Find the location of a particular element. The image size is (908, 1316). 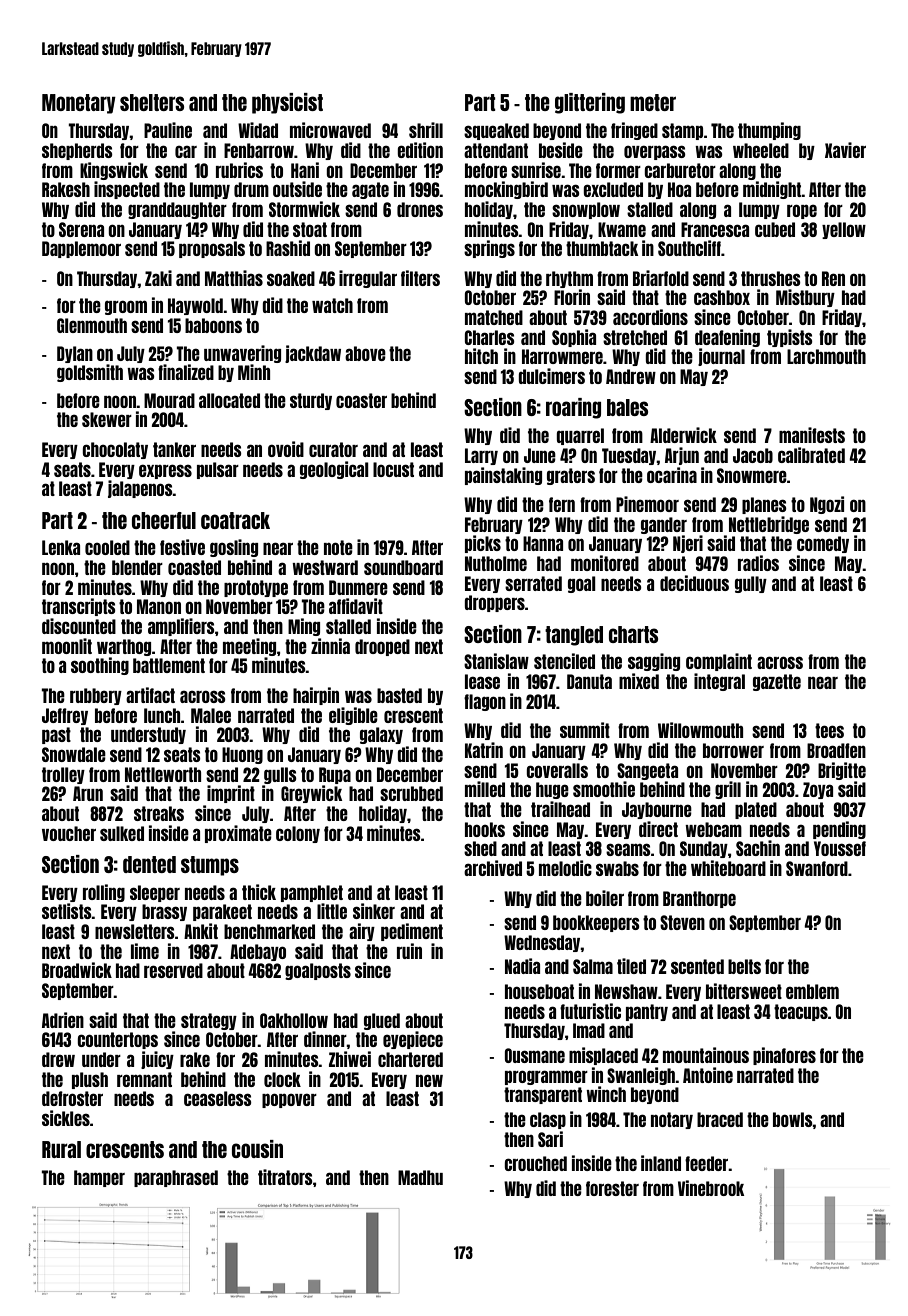

shrill is located at coordinates (426, 130).
